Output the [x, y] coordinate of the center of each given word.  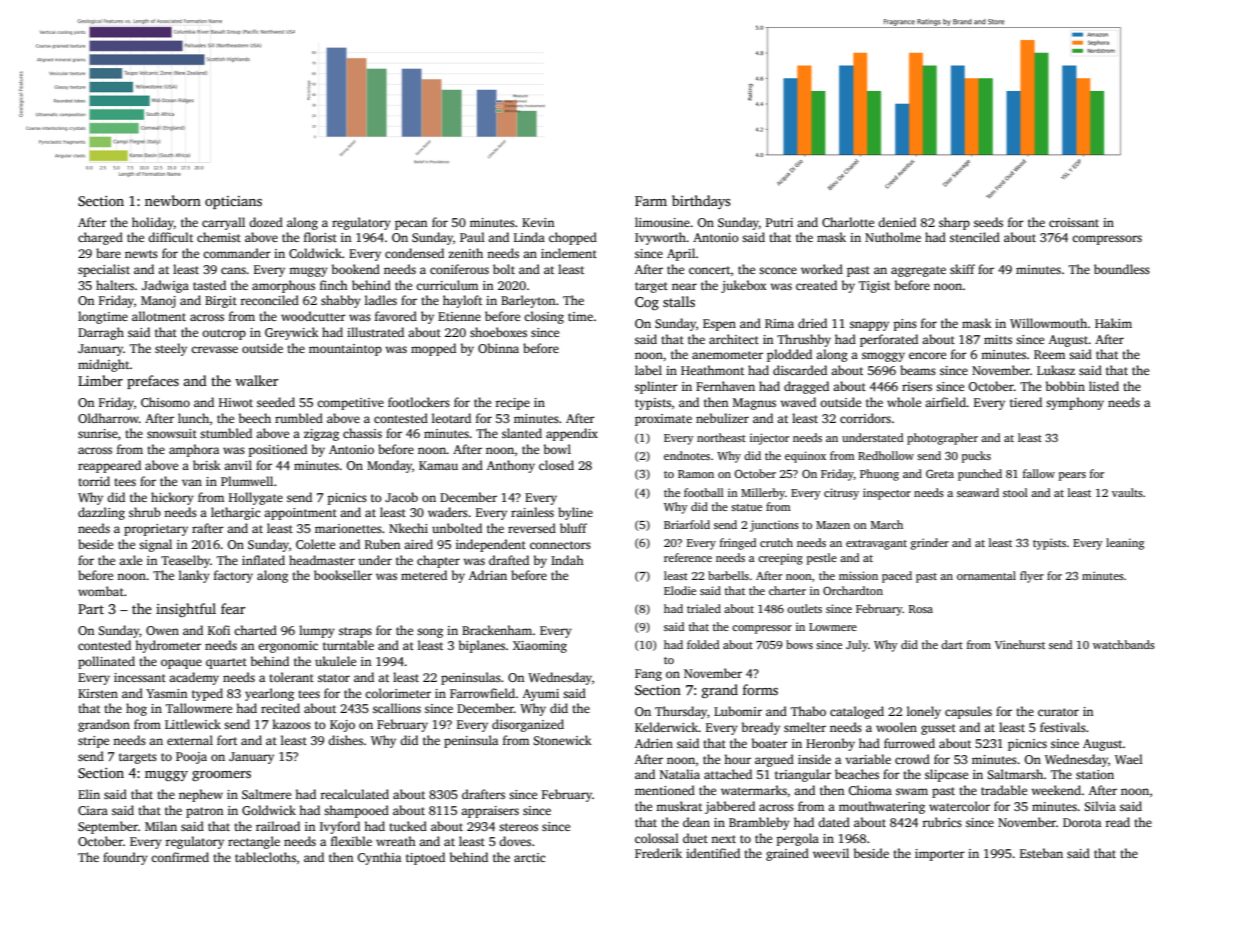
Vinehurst [1020, 644]
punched [980, 475]
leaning [1125, 544]
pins [905, 325]
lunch [193, 418]
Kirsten [98, 693]
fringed [738, 544]
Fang [648, 675]
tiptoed [425, 858]
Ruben [382, 544]
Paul [472, 237]
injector [769, 439]
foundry [125, 858]
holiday [153, 223]
